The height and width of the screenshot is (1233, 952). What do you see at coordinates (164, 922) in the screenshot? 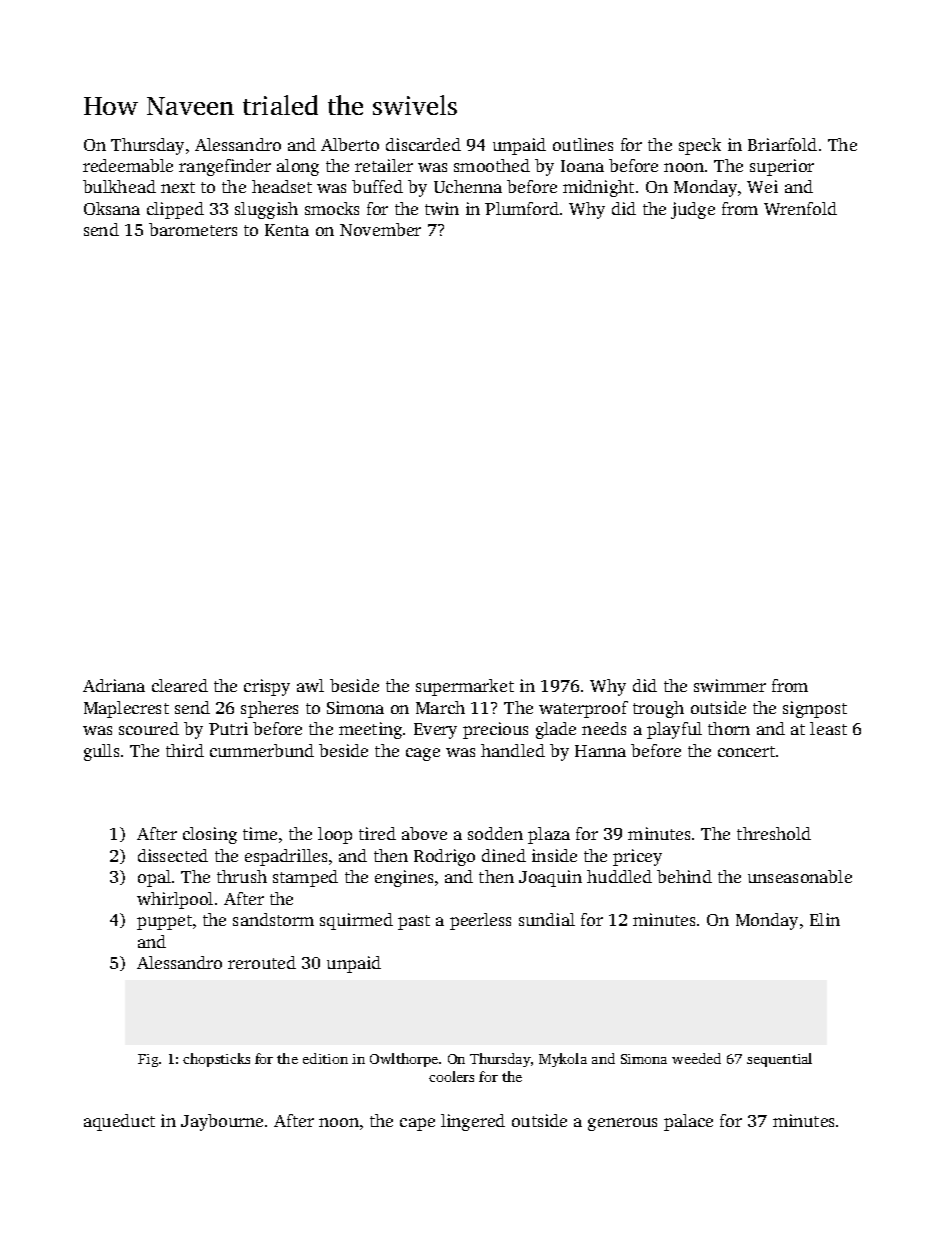
I see `puppet` at bounding box center [164, 922].
